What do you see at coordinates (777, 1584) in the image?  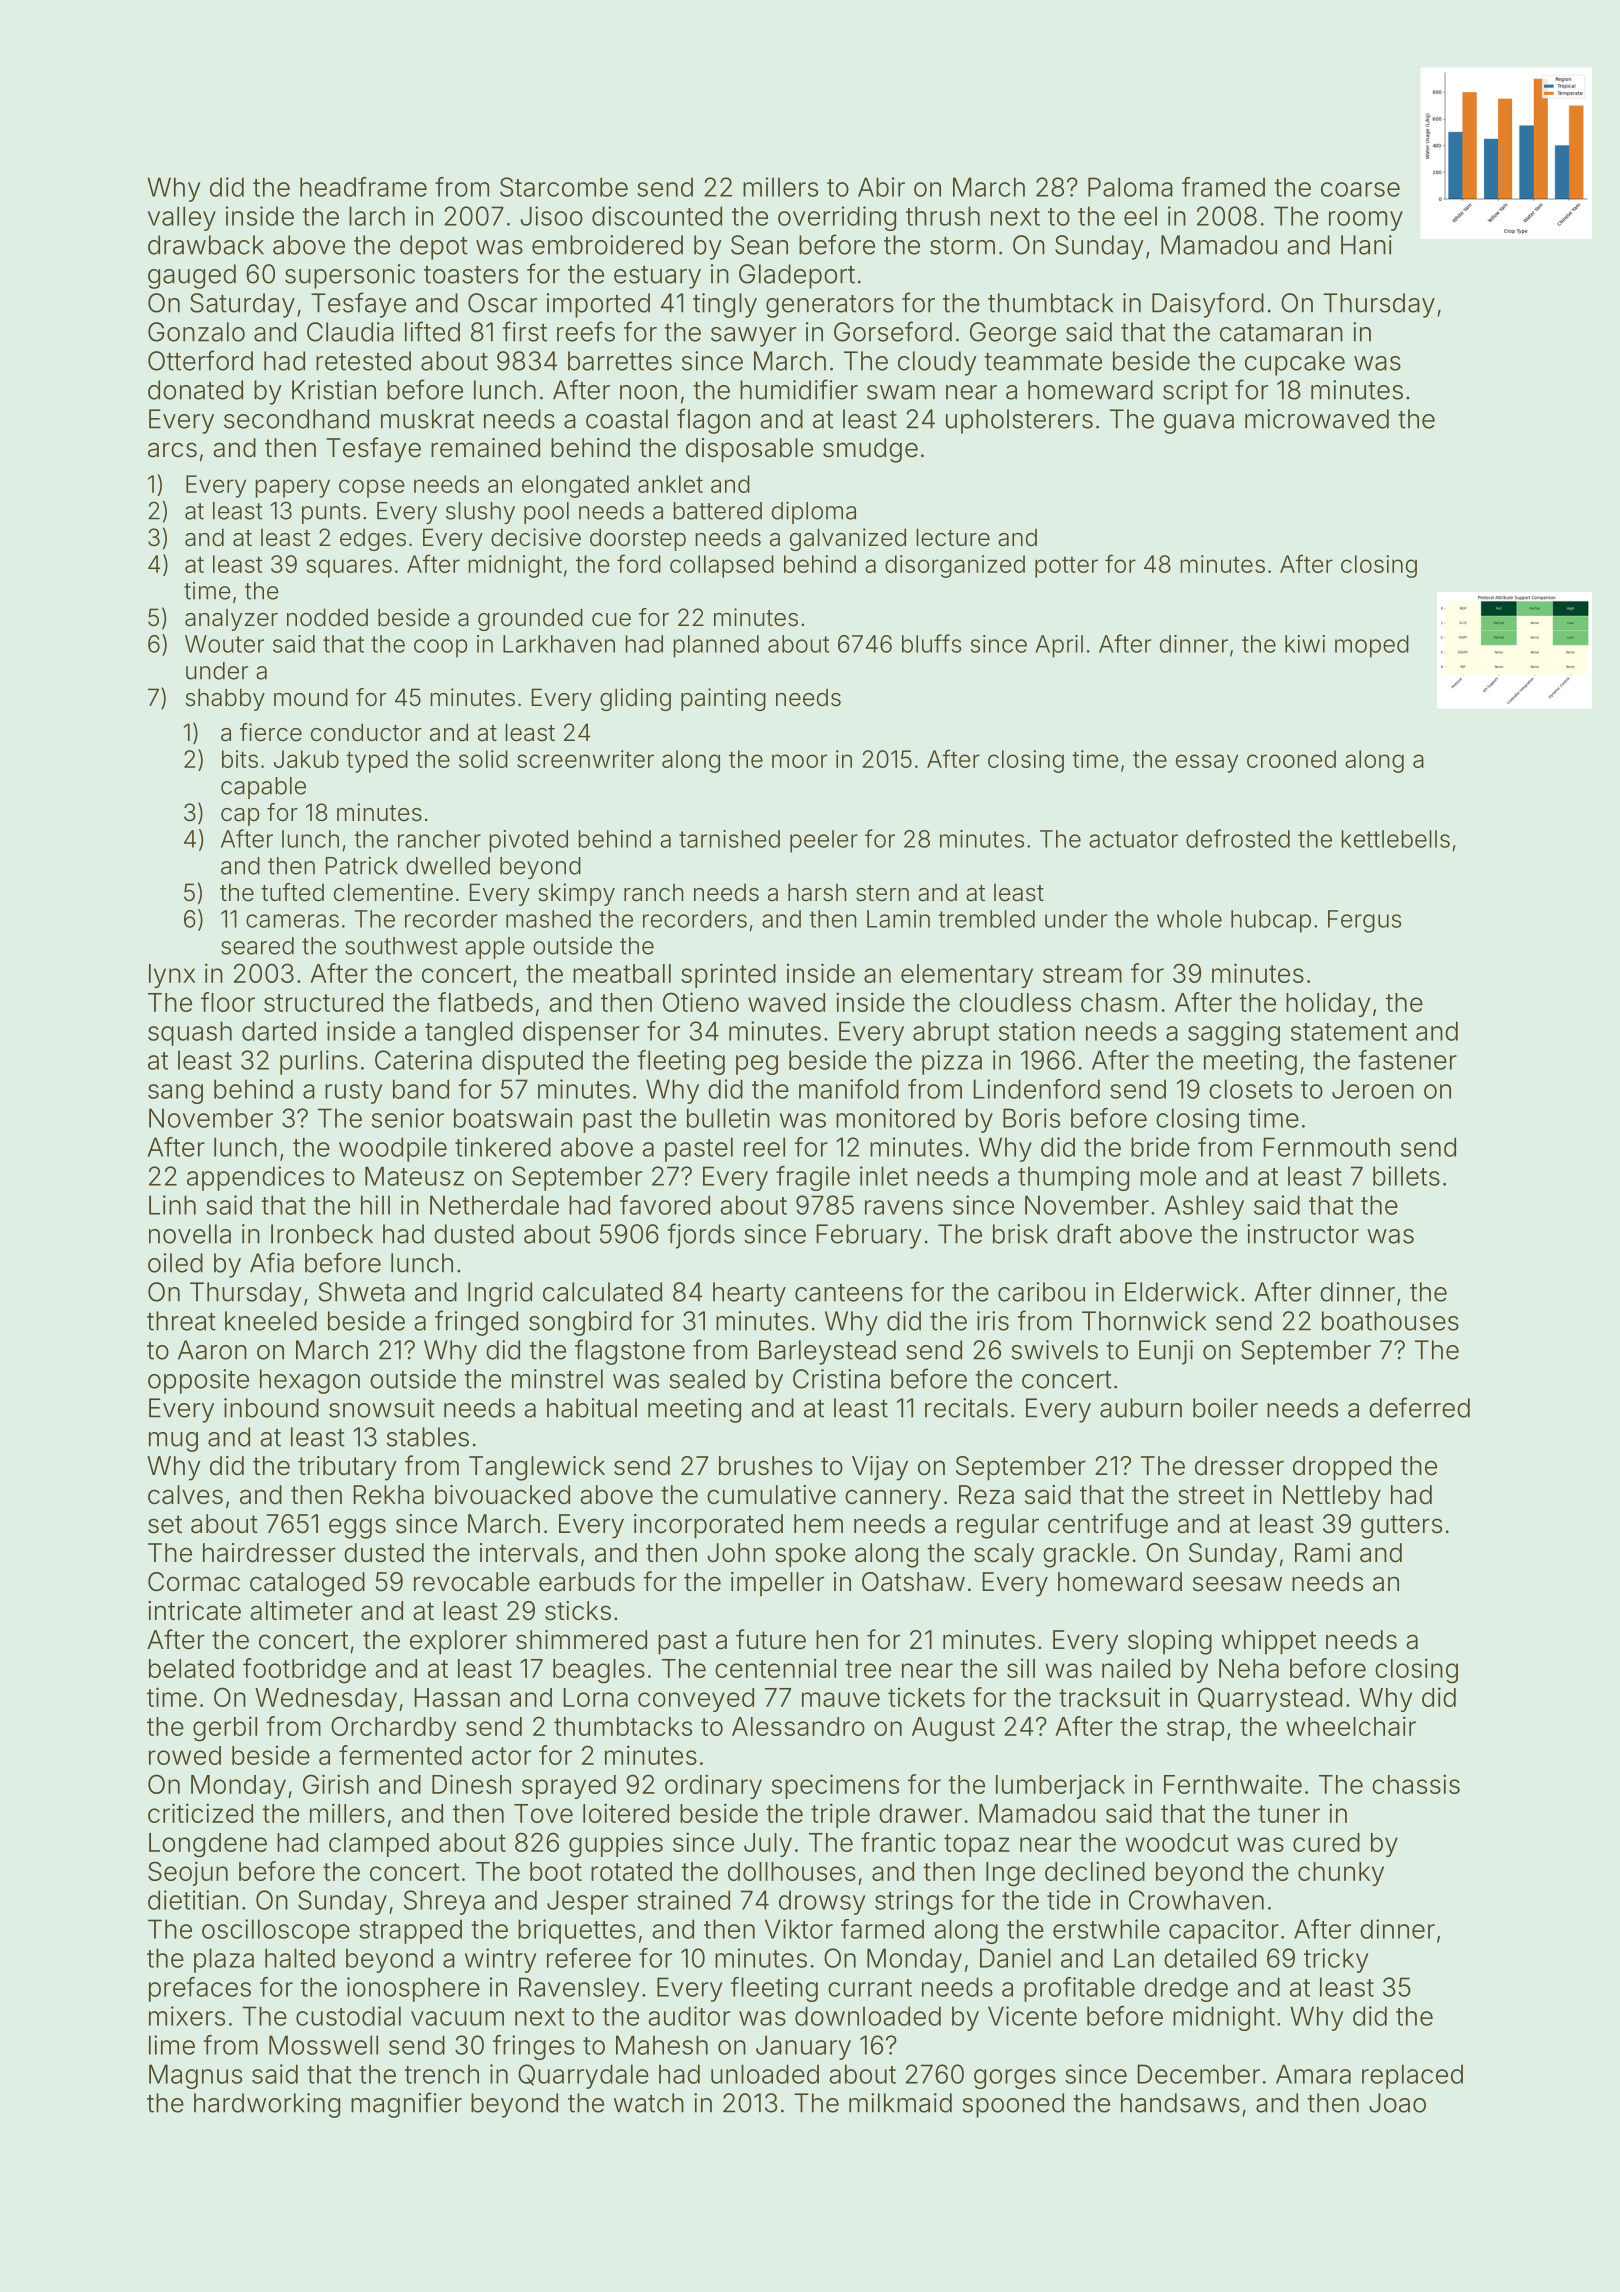 I see `impeller` at bounding box center [777, 1584].
